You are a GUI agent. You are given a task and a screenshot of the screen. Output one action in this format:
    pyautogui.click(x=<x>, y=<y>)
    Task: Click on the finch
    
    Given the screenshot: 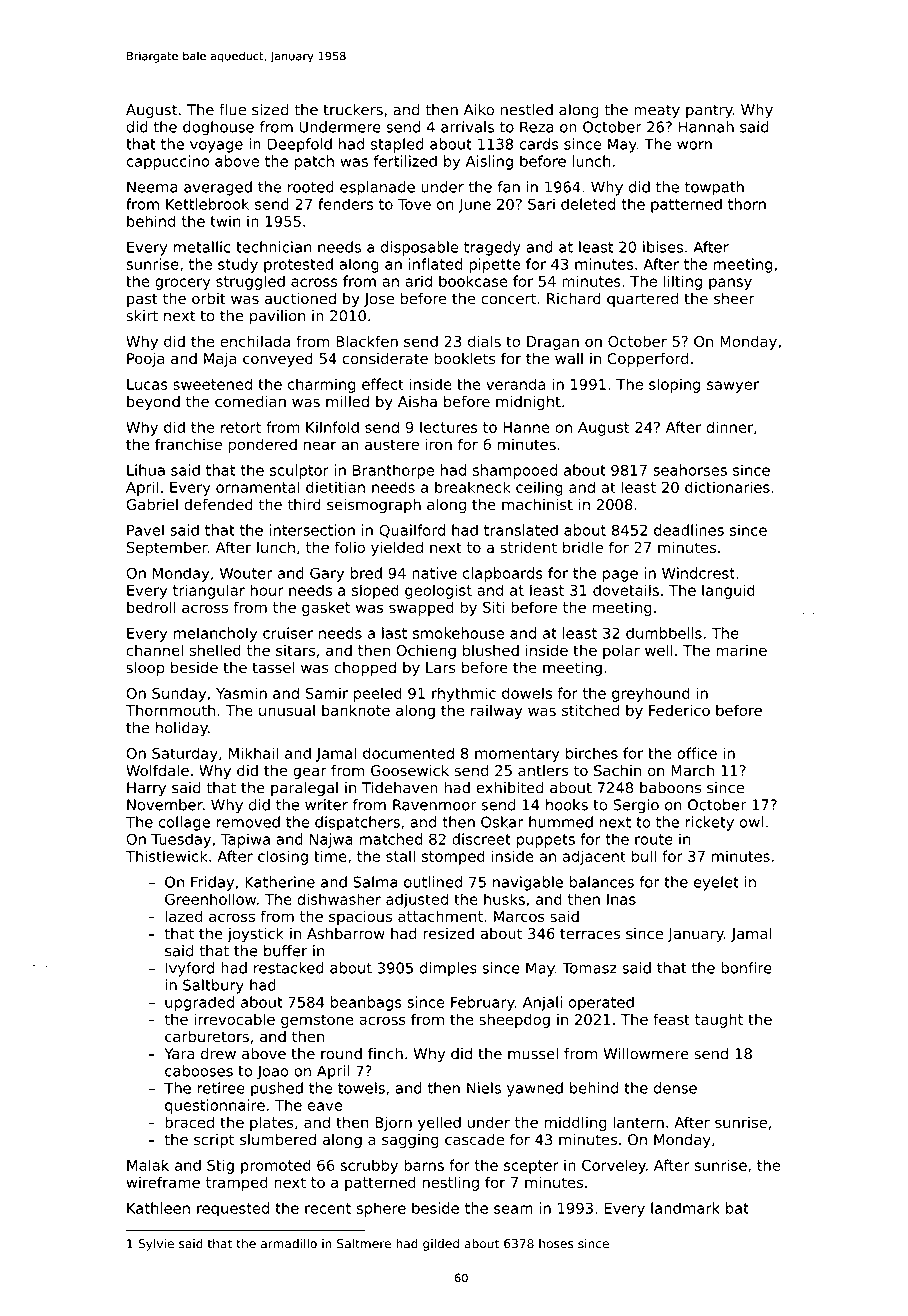 What is the action you would take?
    pyautogui.click(x=385, y=1054)
